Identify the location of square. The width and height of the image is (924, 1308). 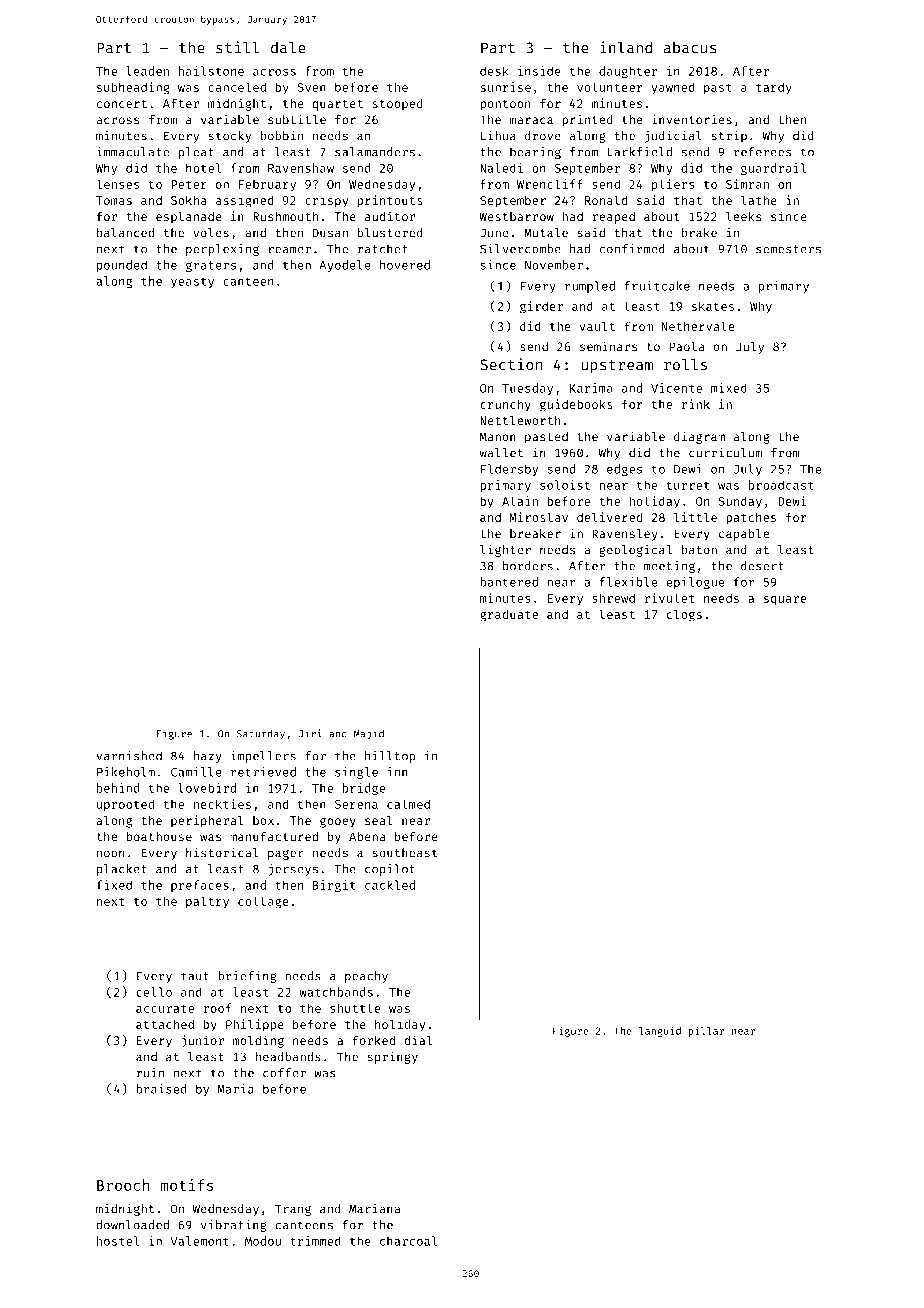
(785, 601).
